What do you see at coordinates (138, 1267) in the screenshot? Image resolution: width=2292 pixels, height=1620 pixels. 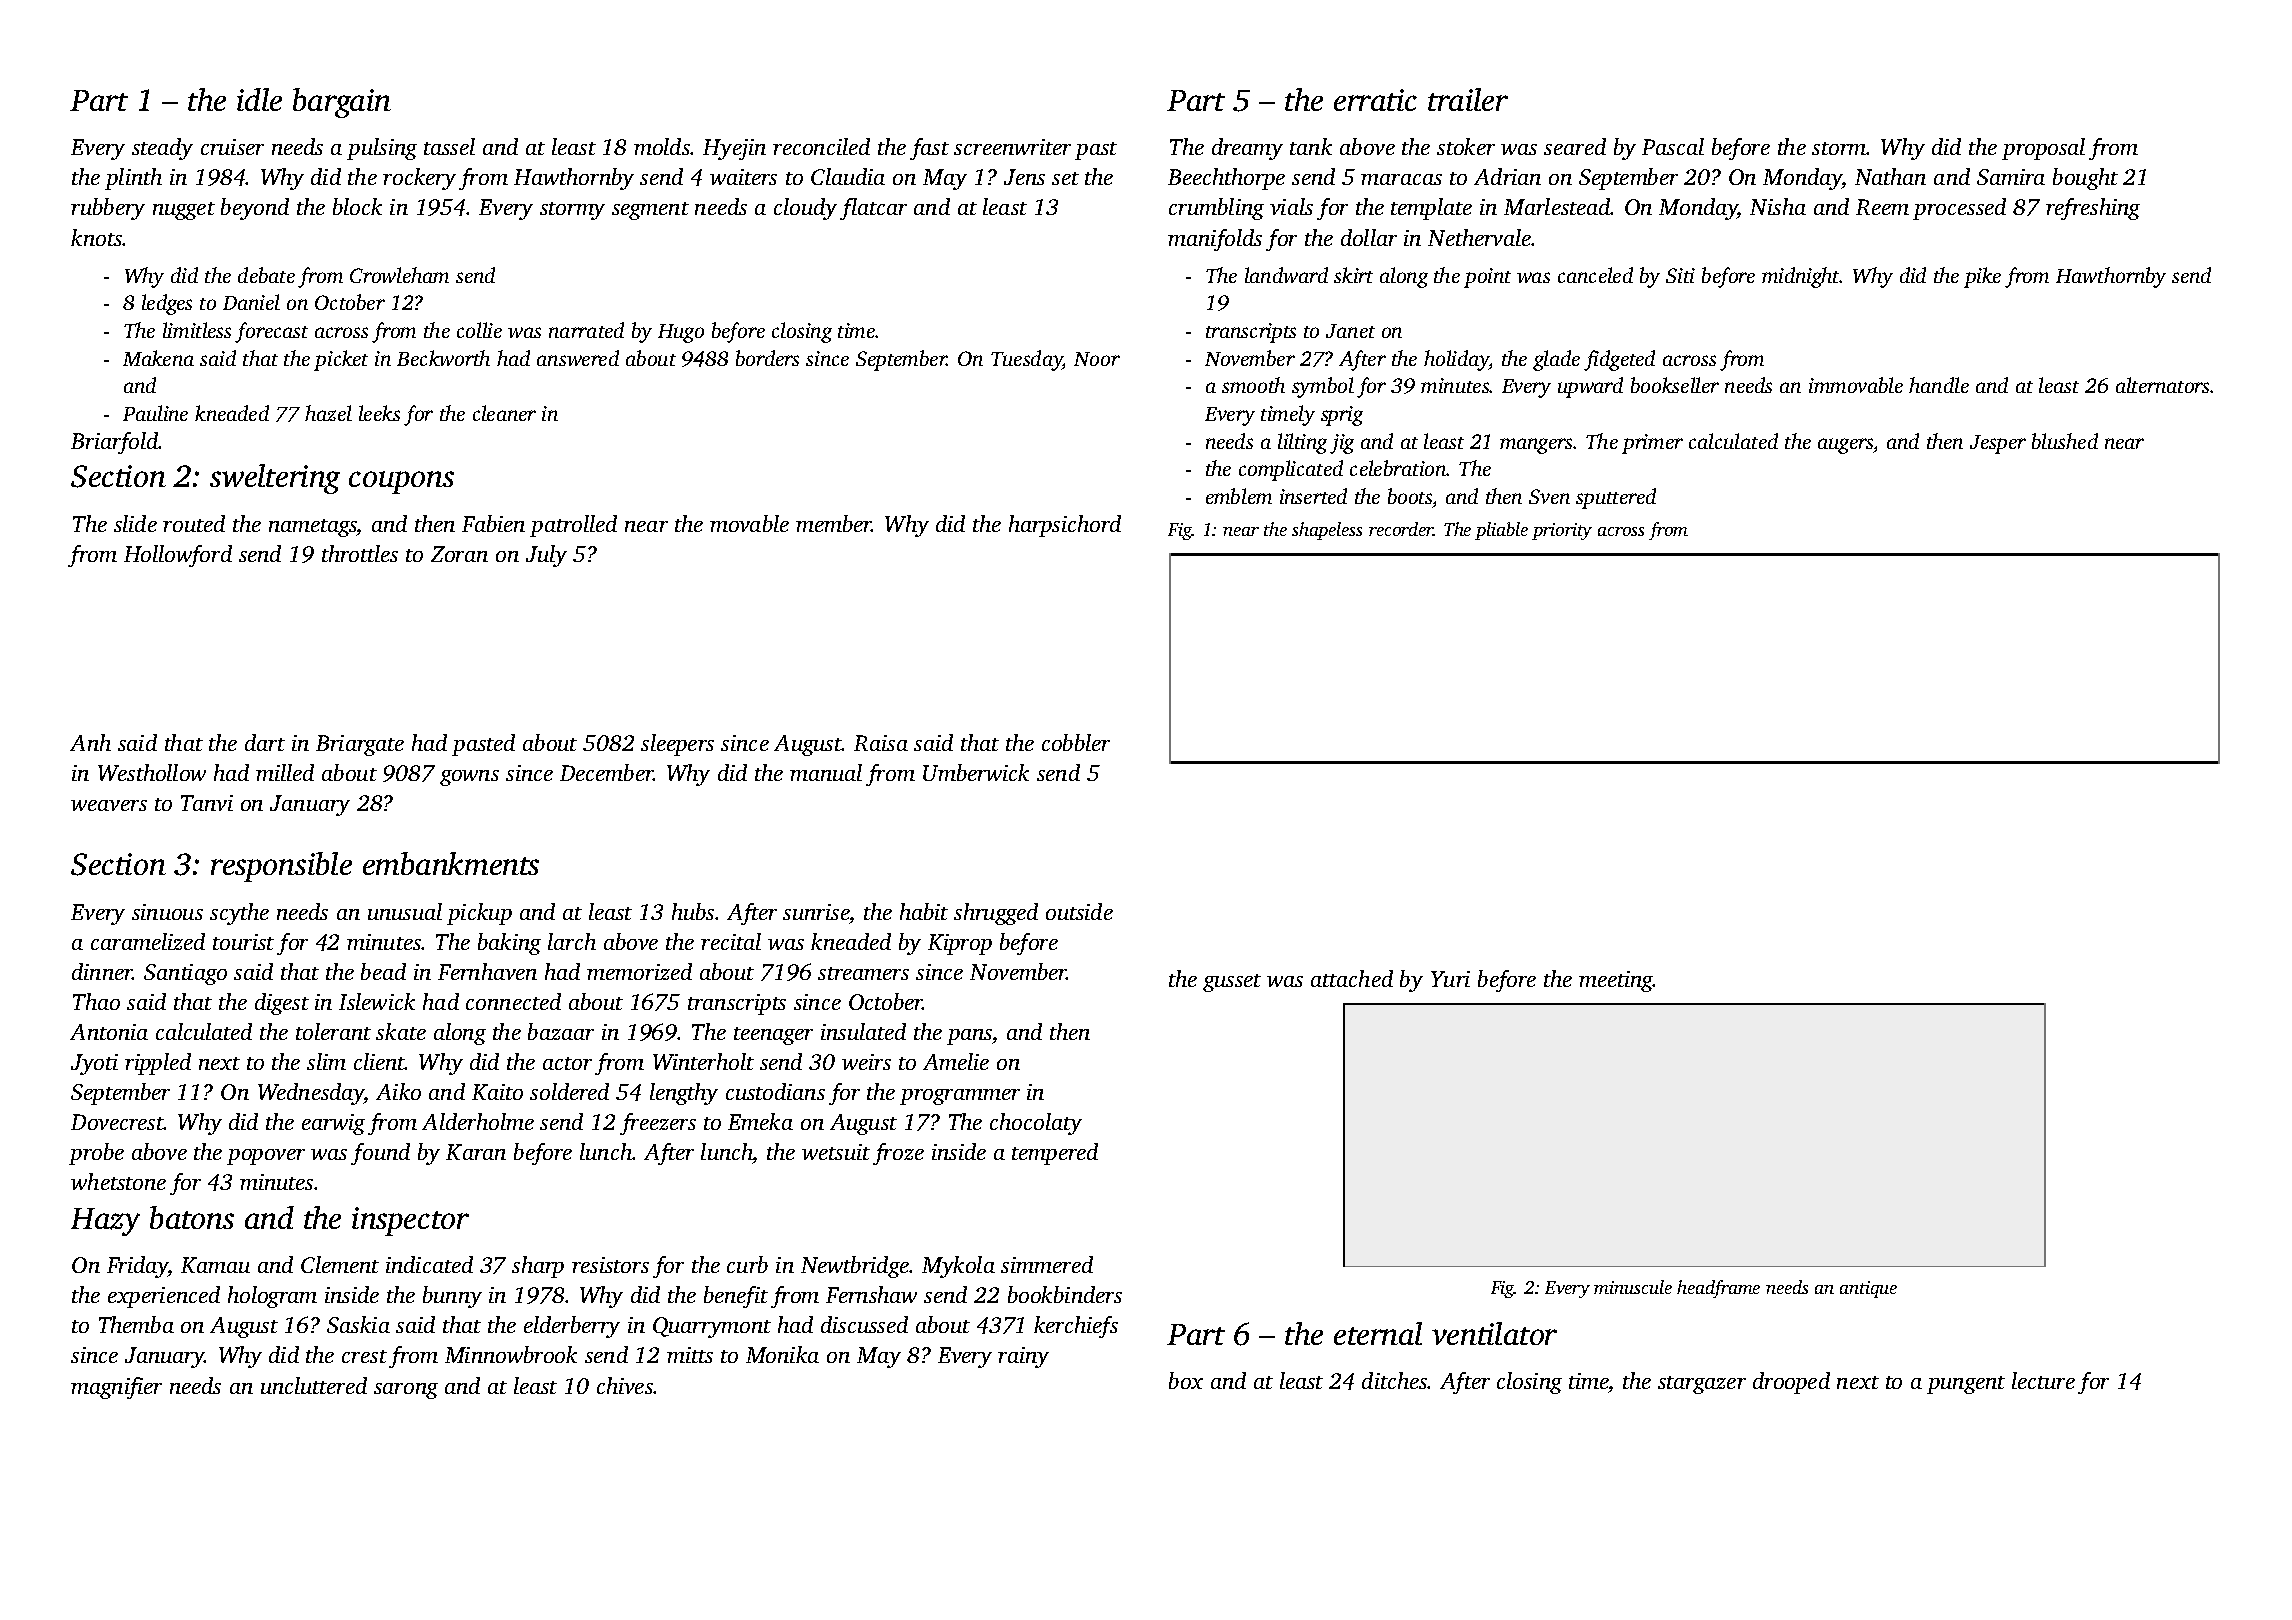 I see `Friday` at bounding box center [138, 1267].
